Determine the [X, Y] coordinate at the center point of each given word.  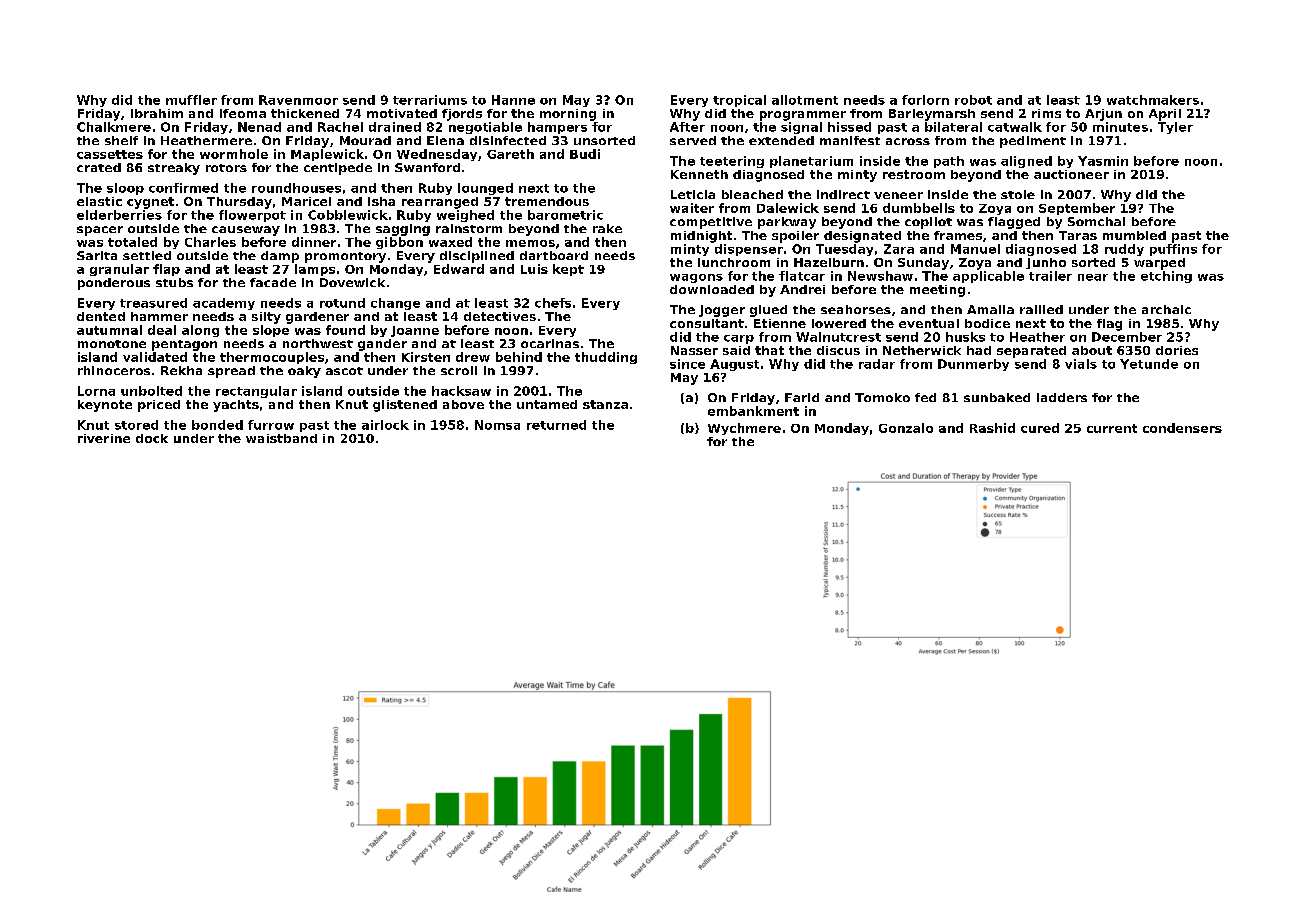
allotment [805, 100]
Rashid [992, 428]
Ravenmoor [298, 100]
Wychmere [744, 429]
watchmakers [1153, 100]
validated [155, 357]
